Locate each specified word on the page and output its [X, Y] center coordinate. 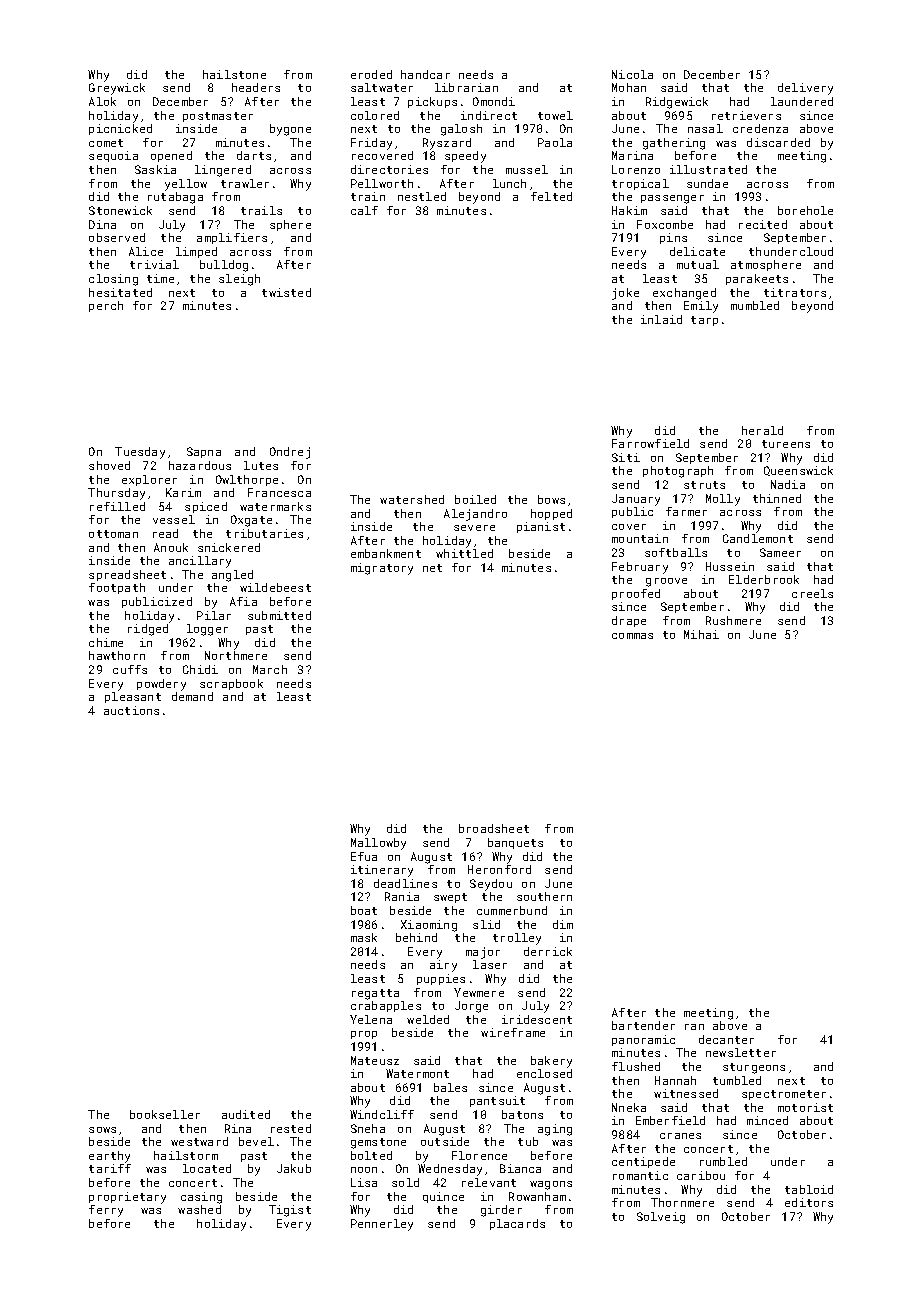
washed [199, 1209]
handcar [425, 74]
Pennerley [382, 1225]
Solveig [661, 1218]
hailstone [234, 74]
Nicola [632, 74]
